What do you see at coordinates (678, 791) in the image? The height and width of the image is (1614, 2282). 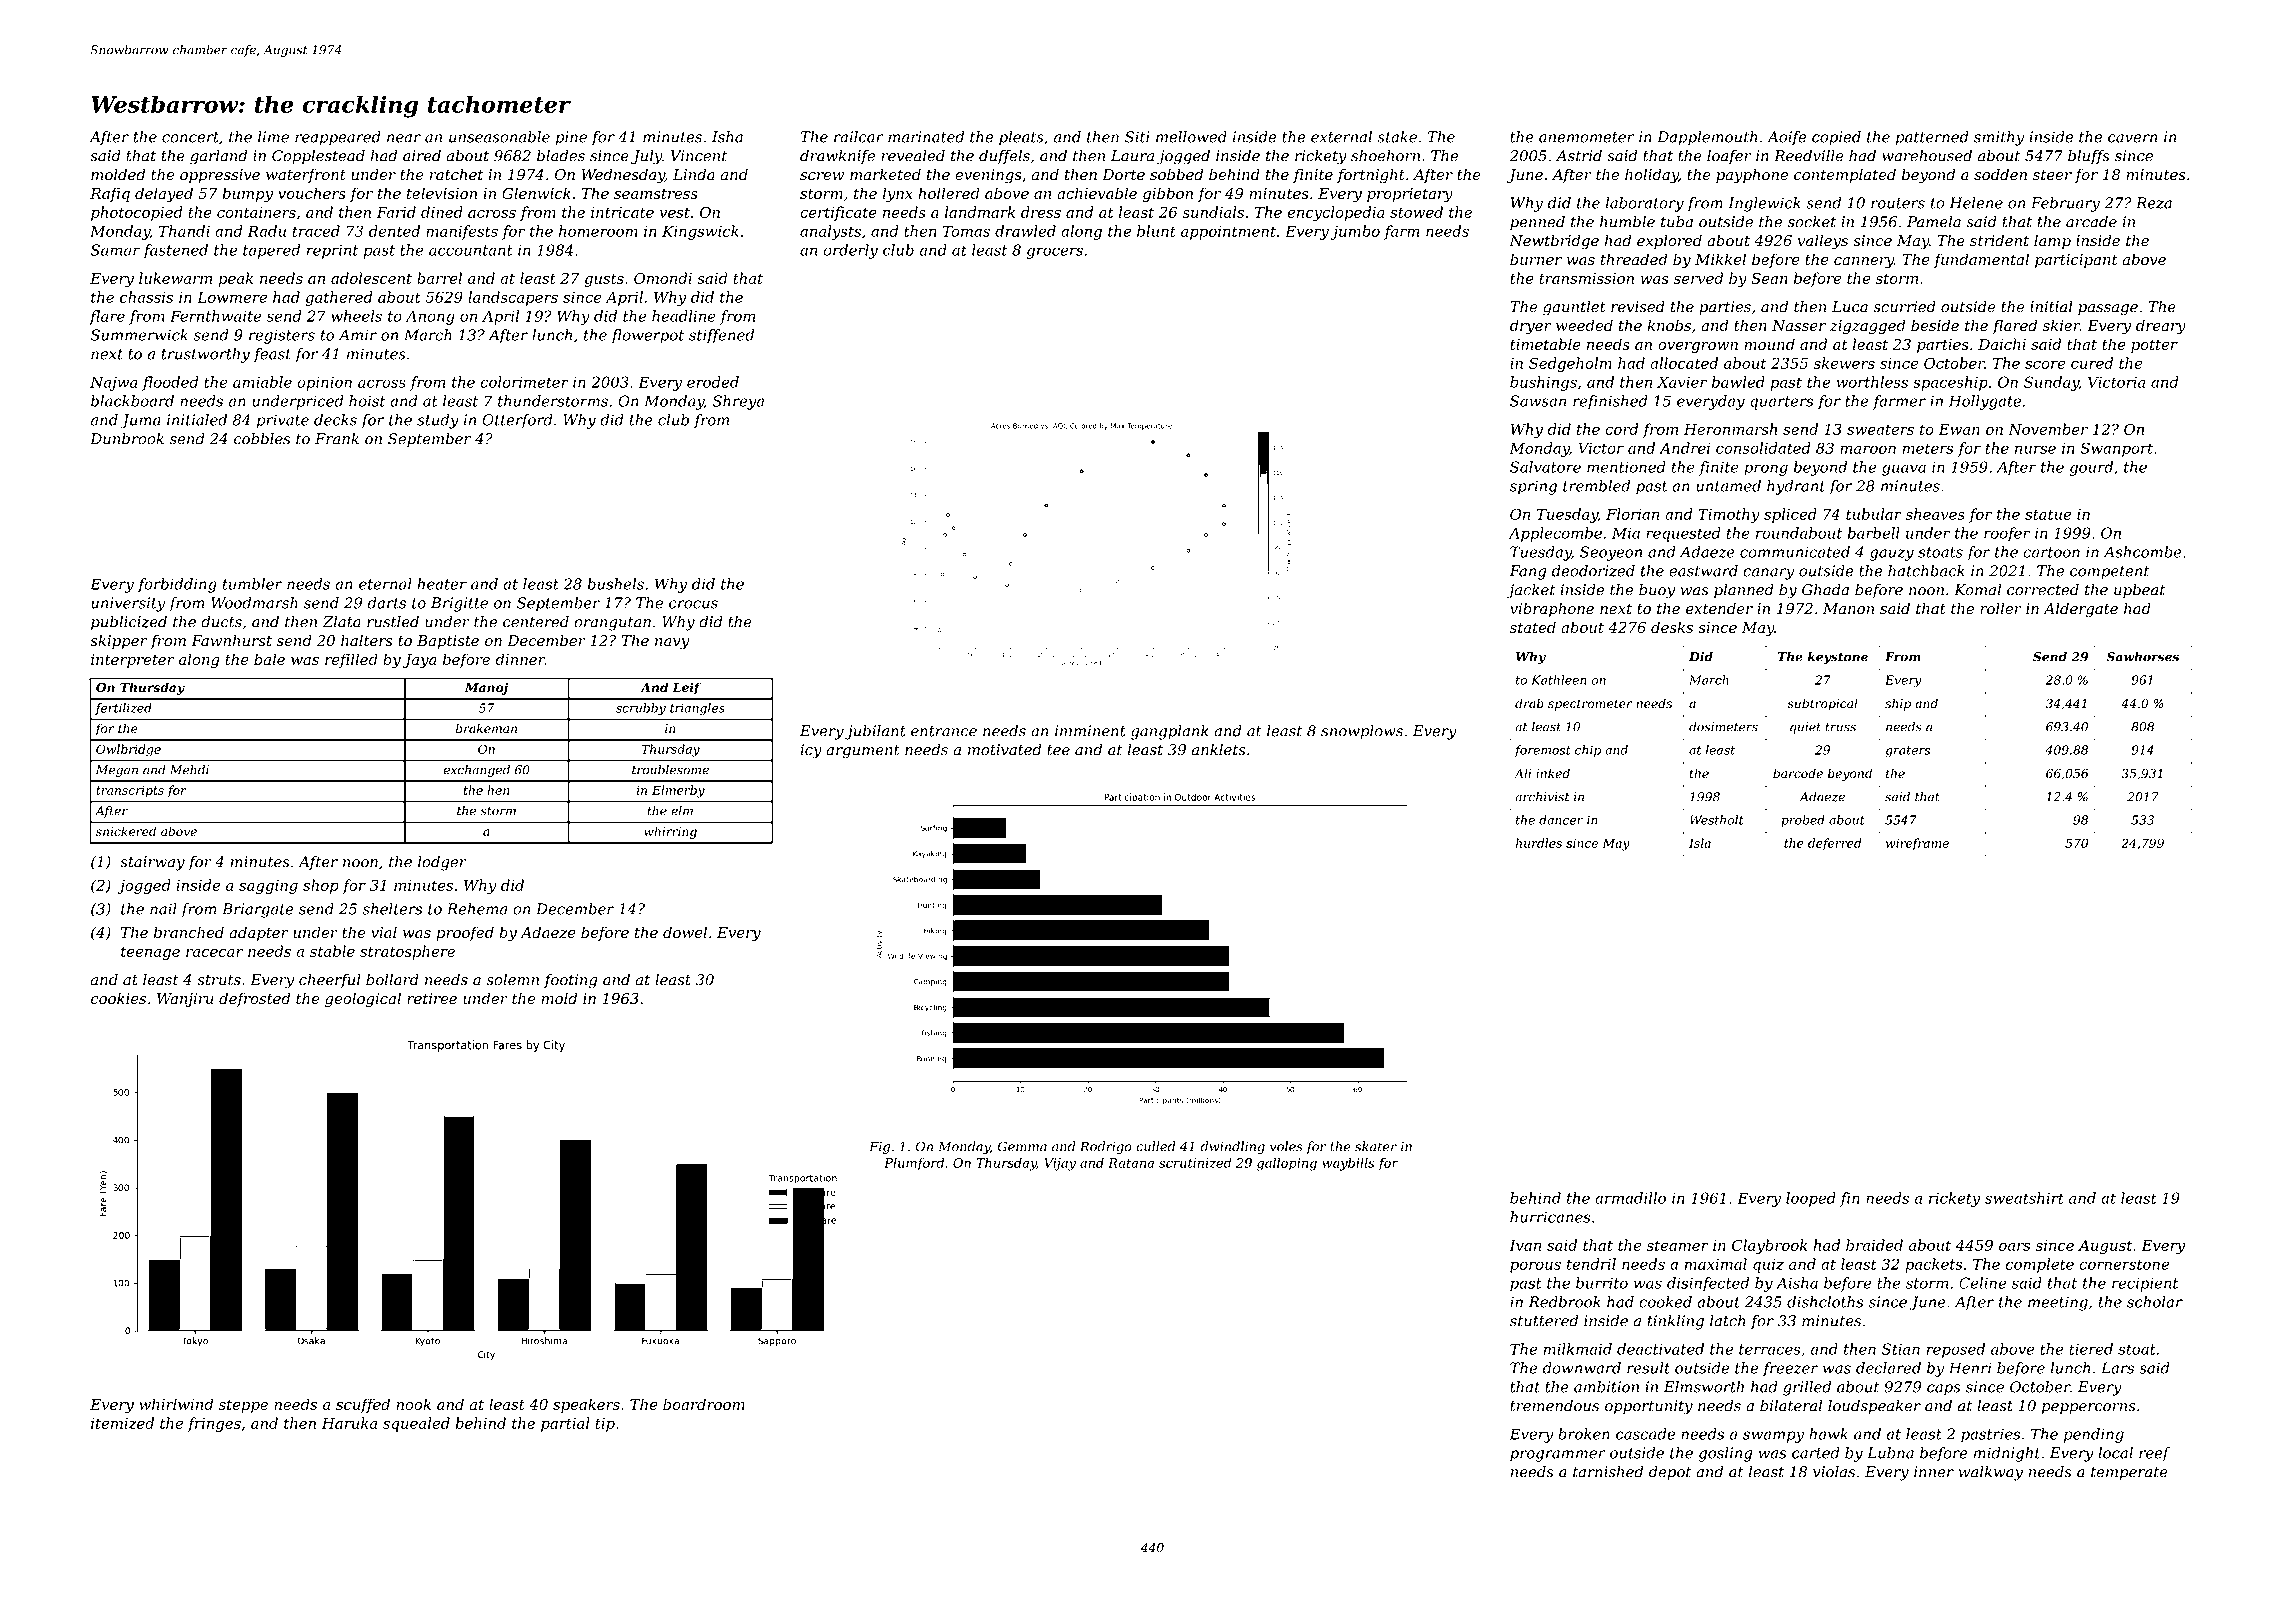 I see `Elmerby` at bounding box center [678, 791].
